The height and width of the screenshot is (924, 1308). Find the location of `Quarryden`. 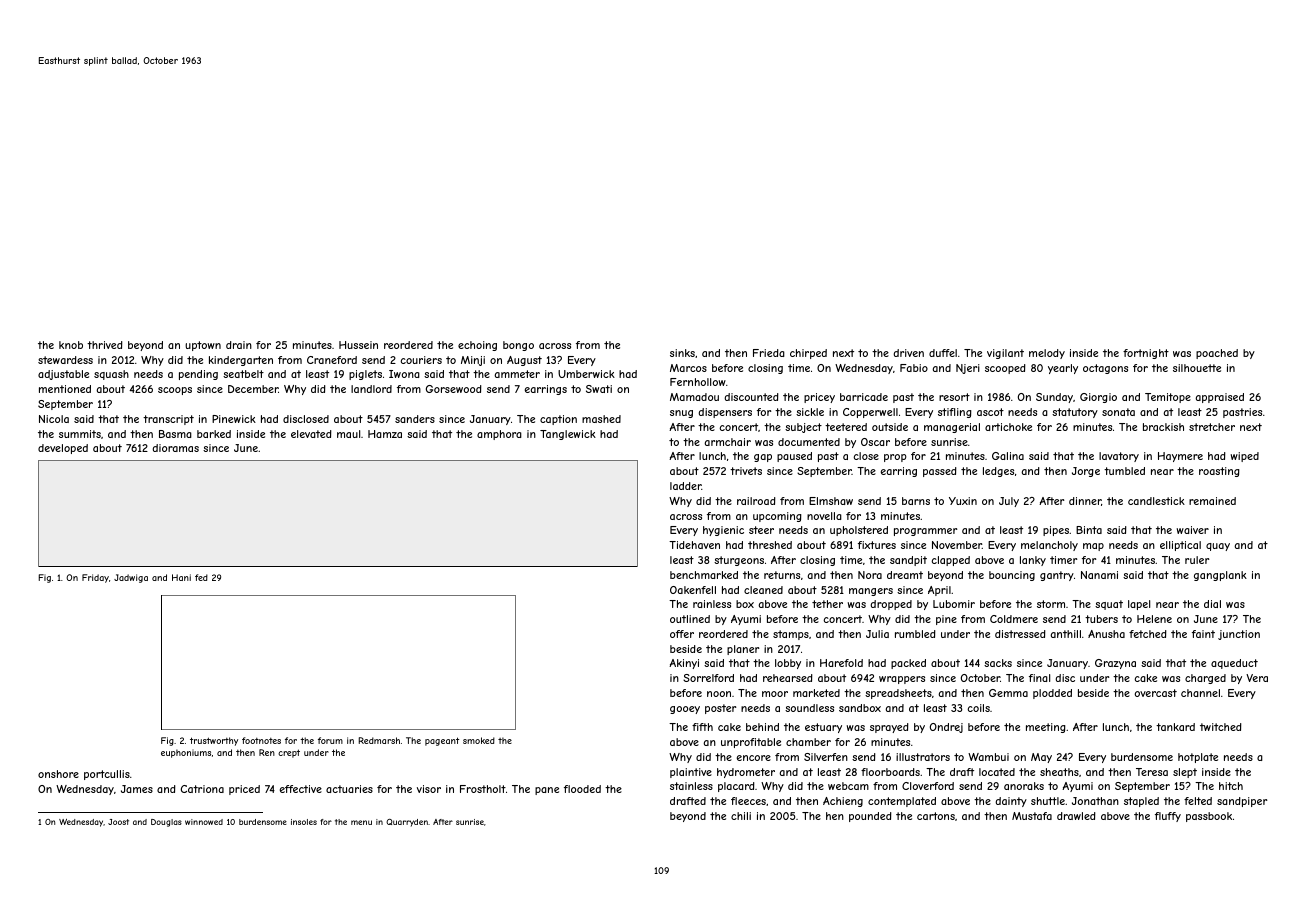

Quarryden is located at coordinates (407, 823).
